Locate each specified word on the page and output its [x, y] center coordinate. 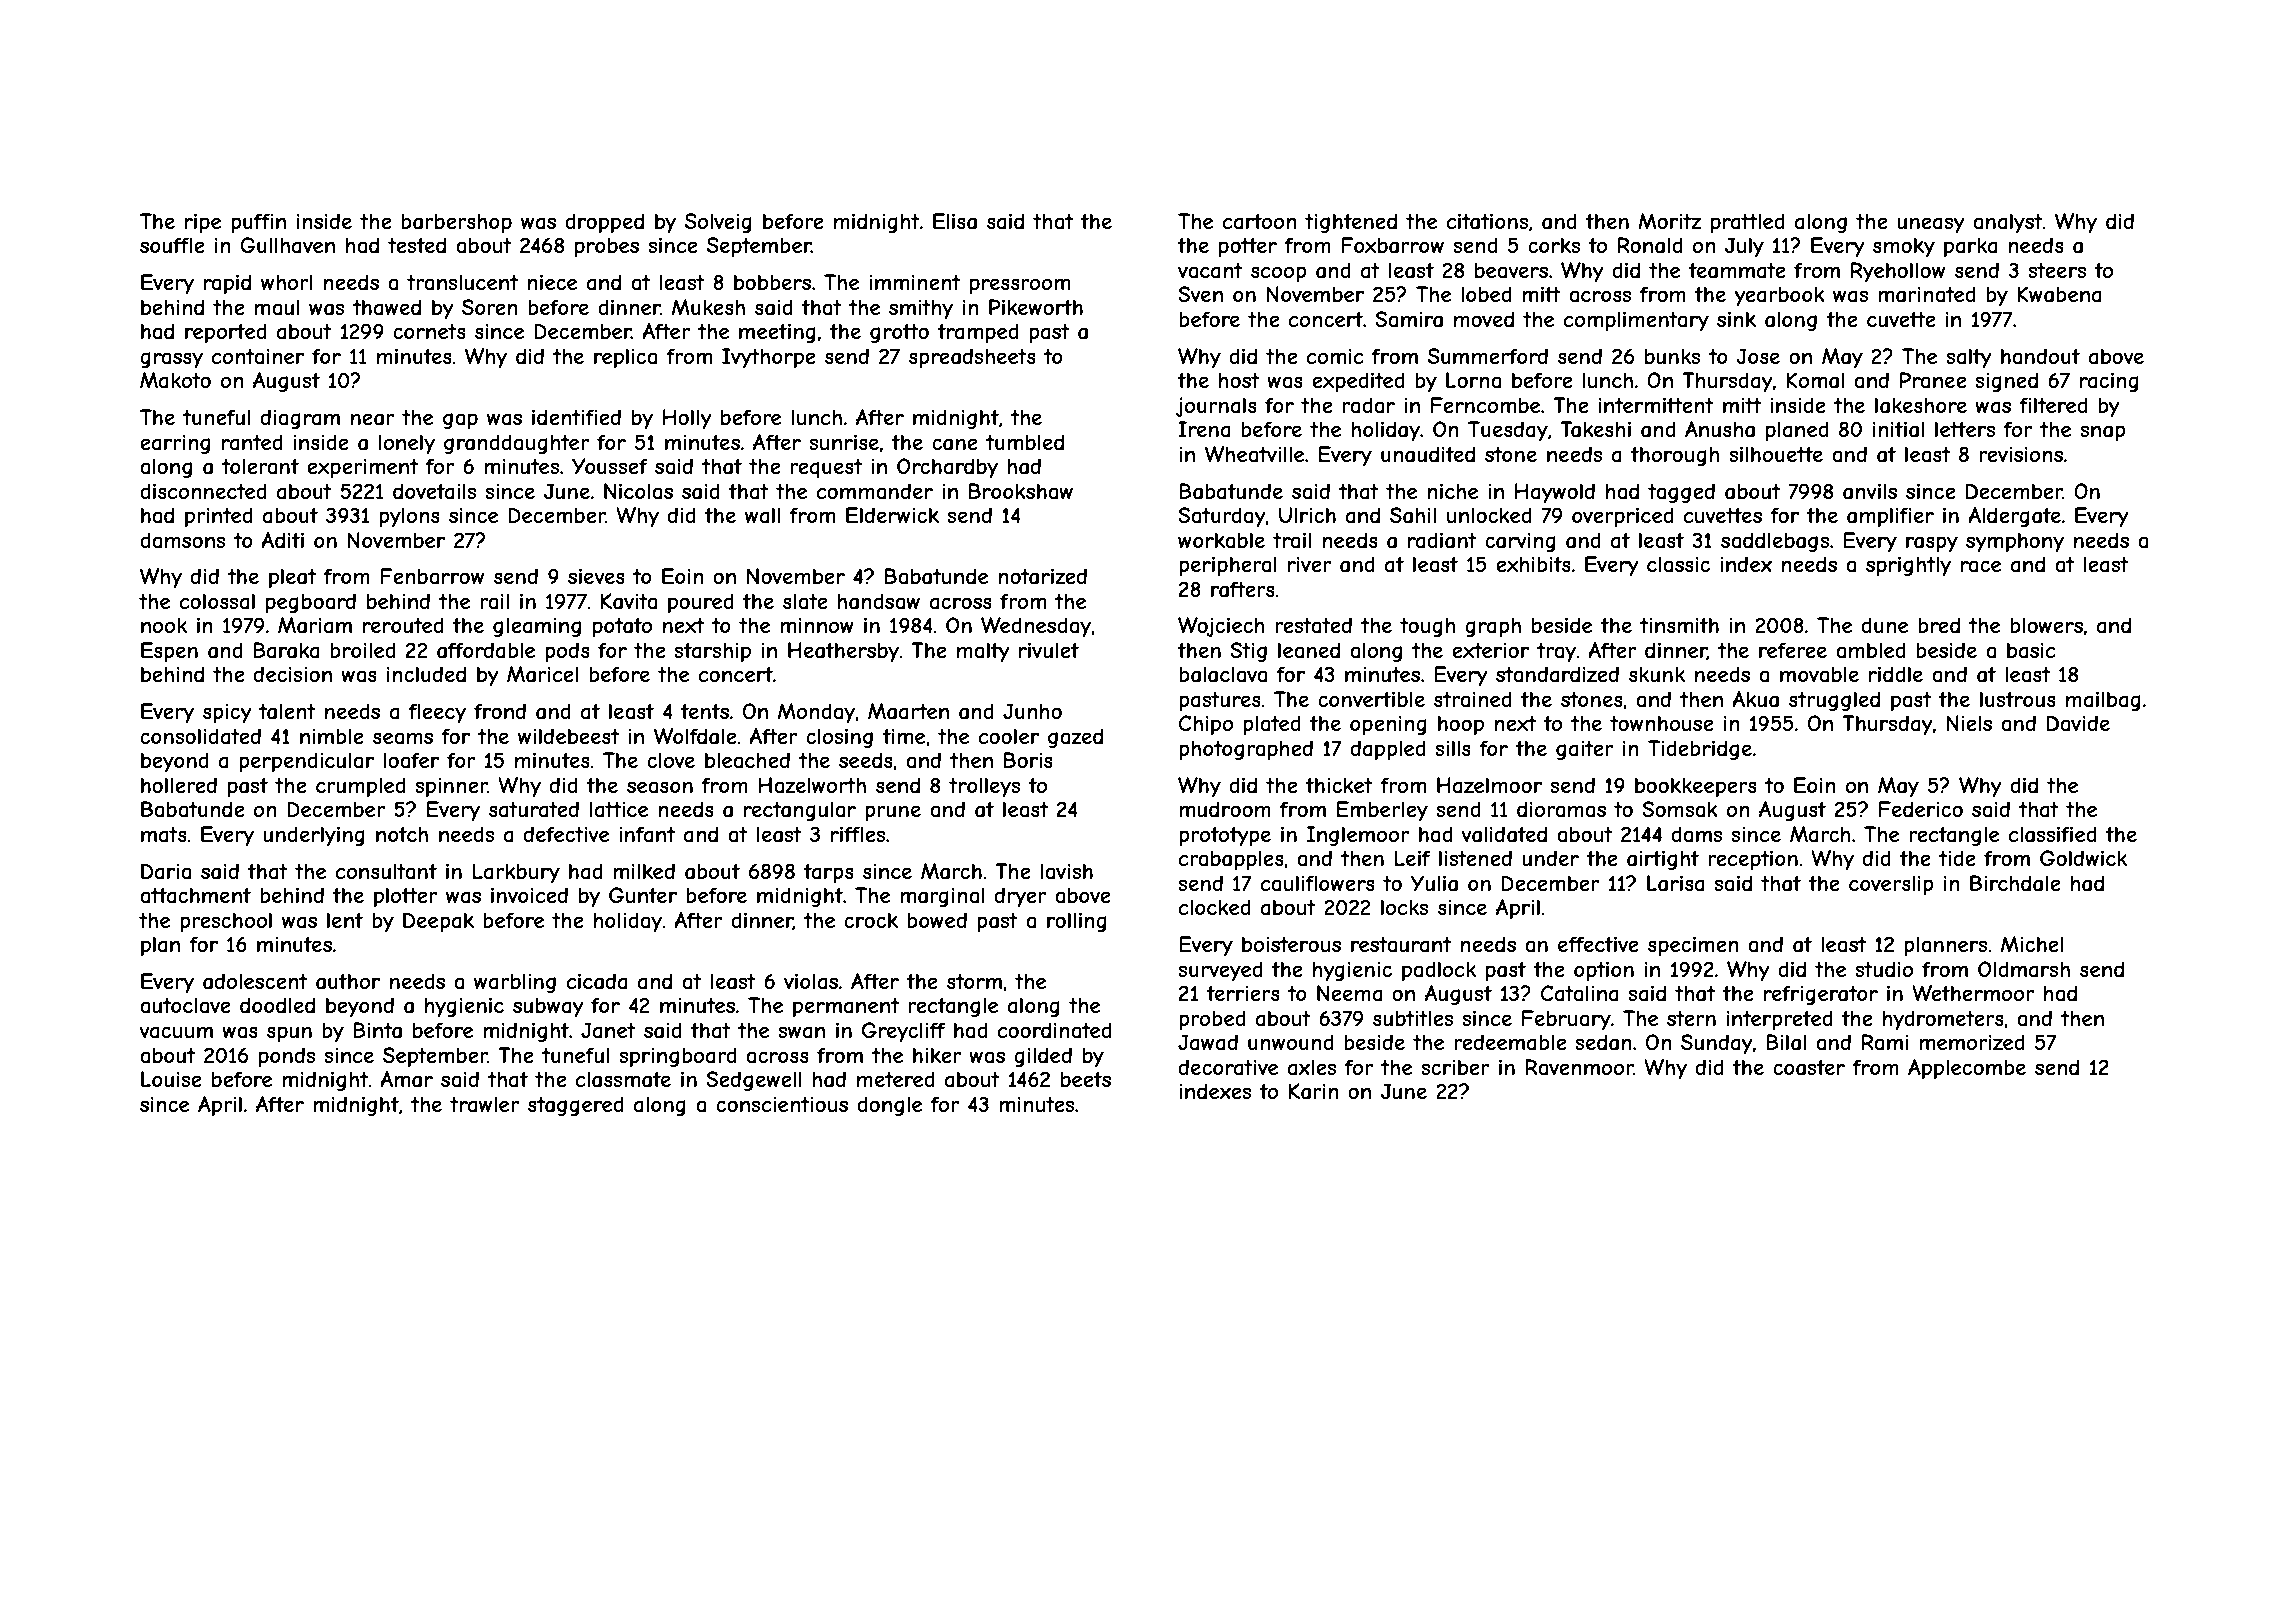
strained [1473, 699]
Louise [171, 1079]
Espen [169, 652]
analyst [2008, 223]
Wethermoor [1973, 993]
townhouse [1662, 723]
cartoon [1260, 221]
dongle [889, 1106]
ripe [203, 223]
